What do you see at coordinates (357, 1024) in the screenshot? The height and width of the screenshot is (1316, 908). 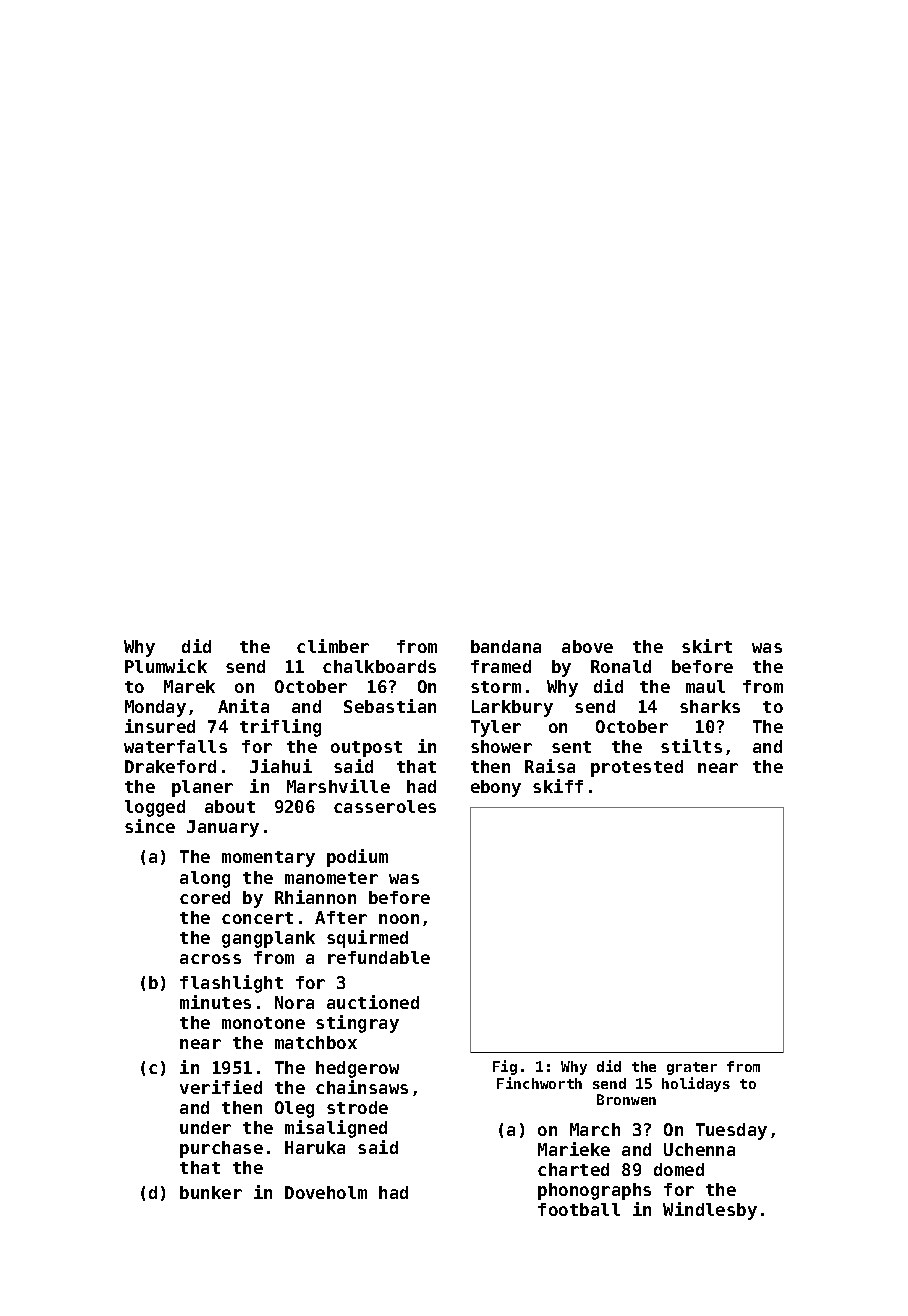 I see `stingray` at bounding box center [357, 1024].
